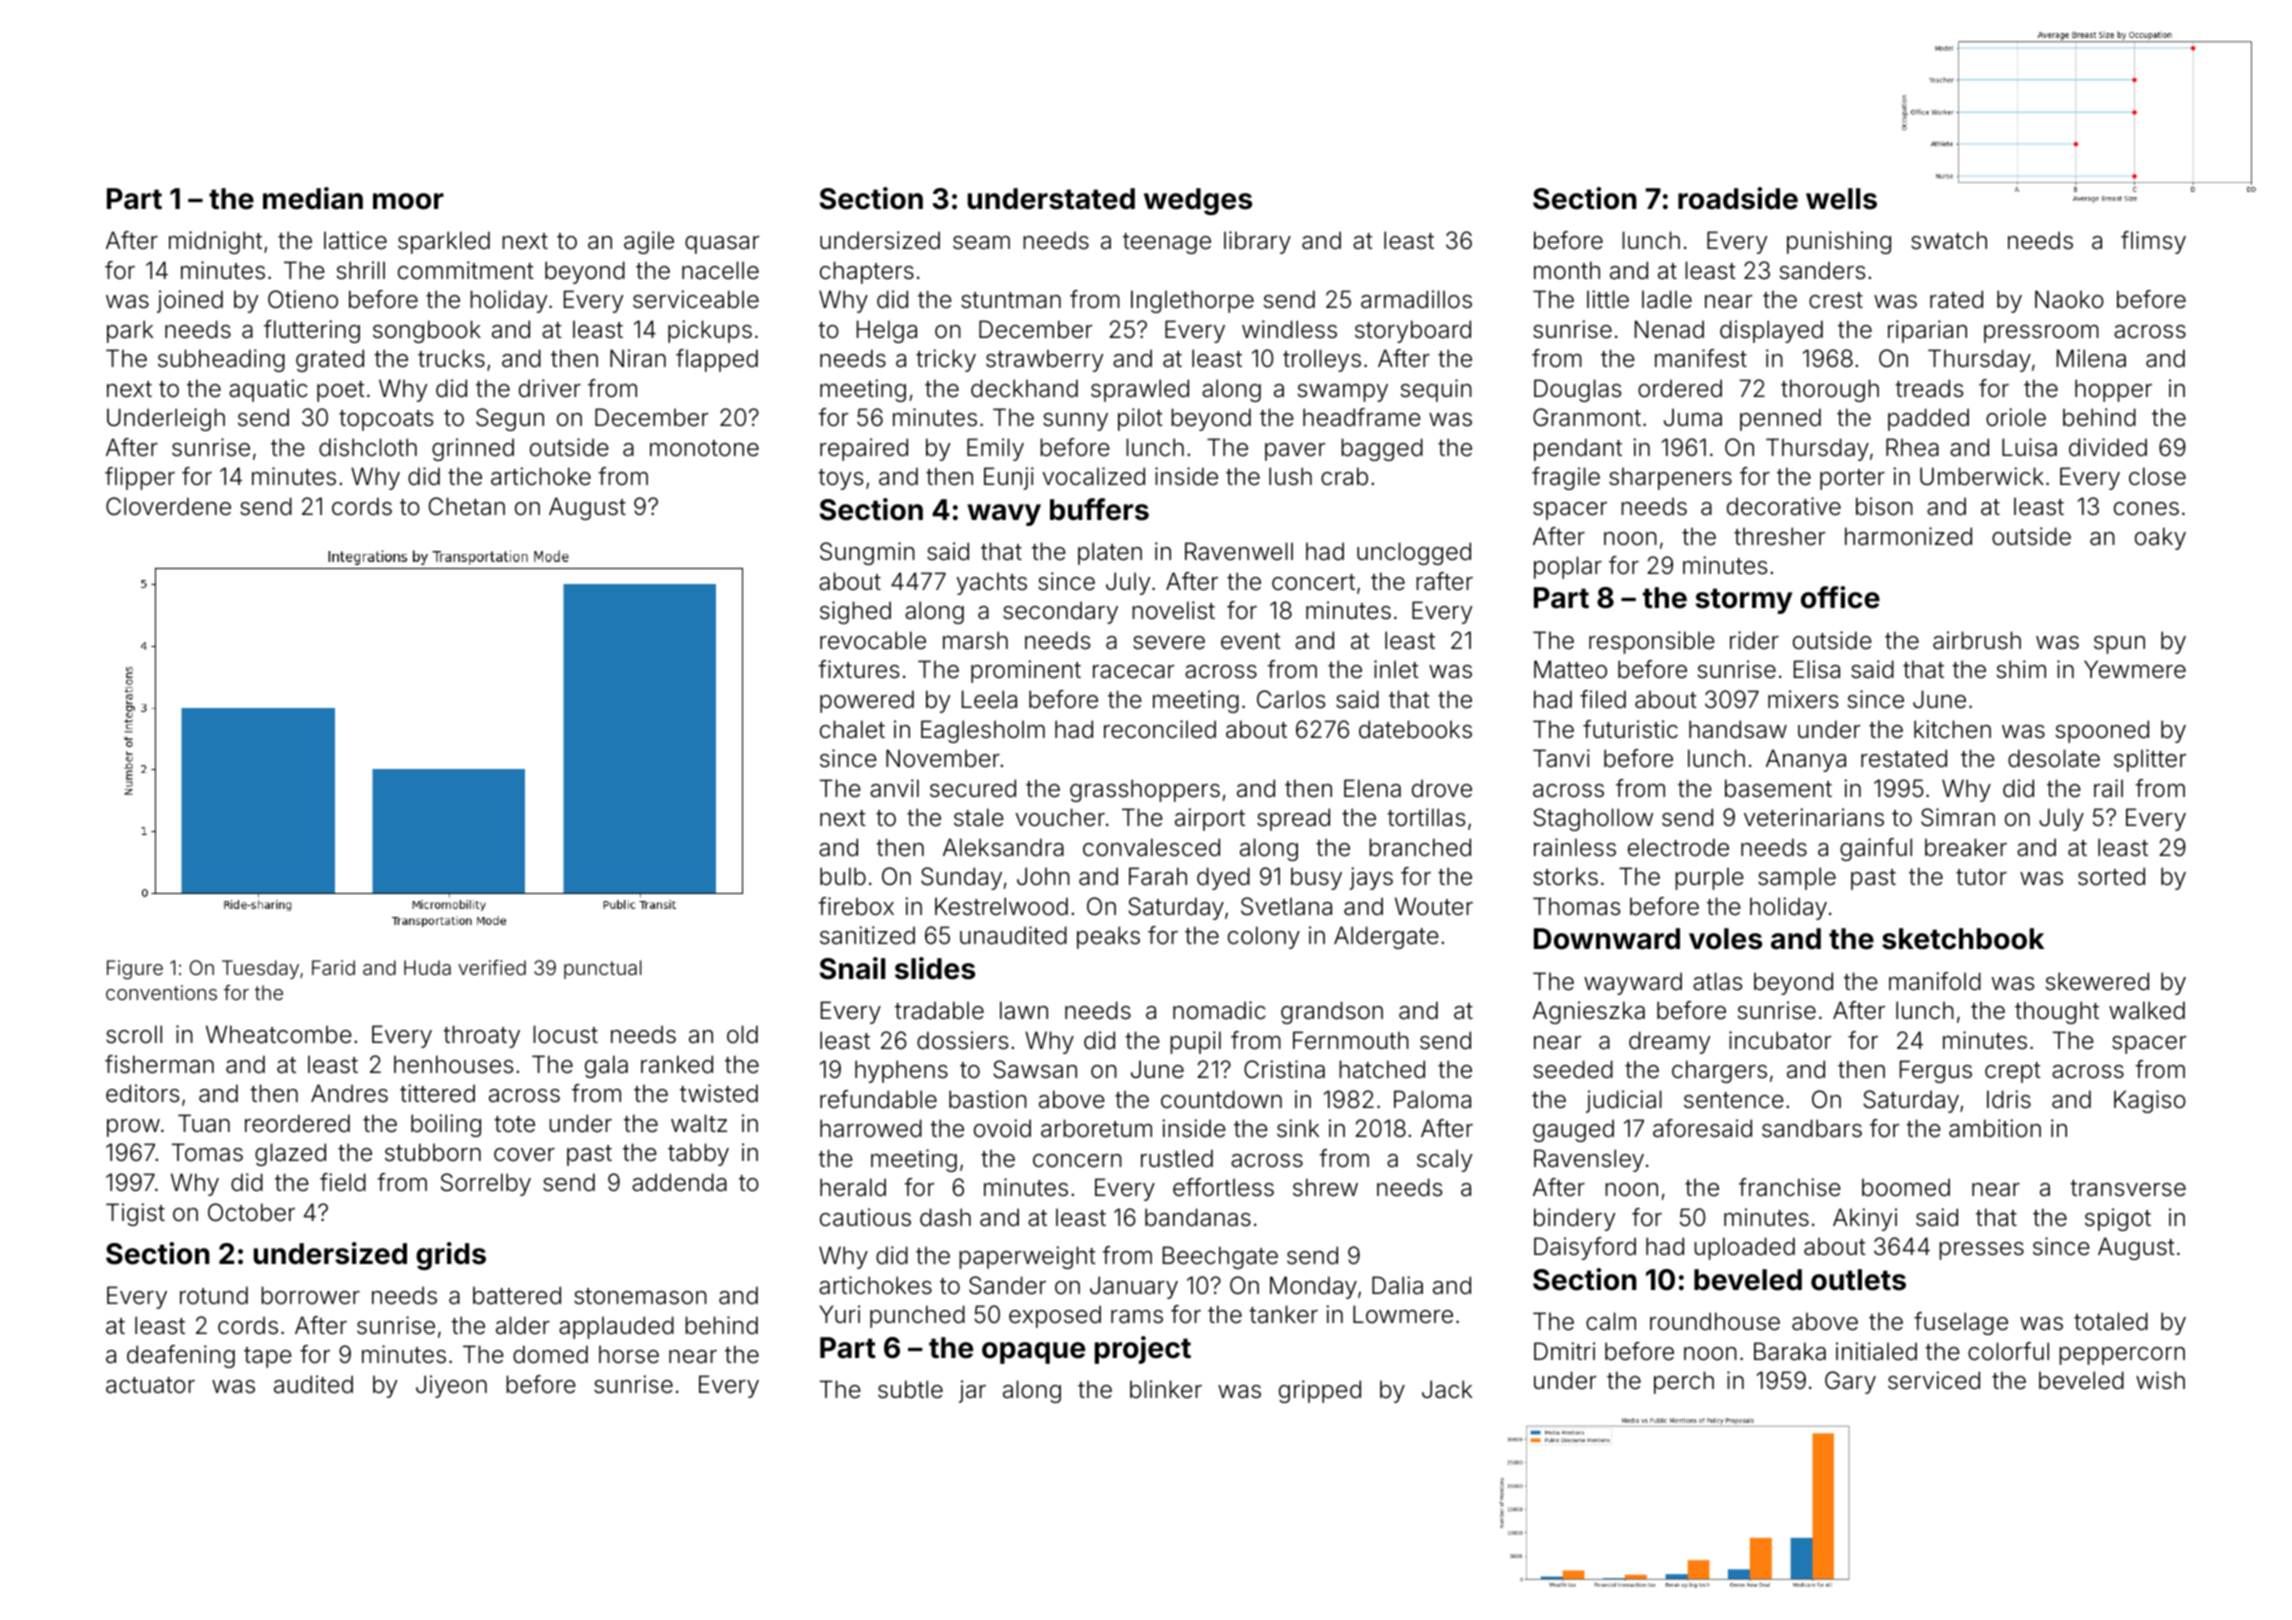  I want to click on sketchbook, so click(1963, 939).
